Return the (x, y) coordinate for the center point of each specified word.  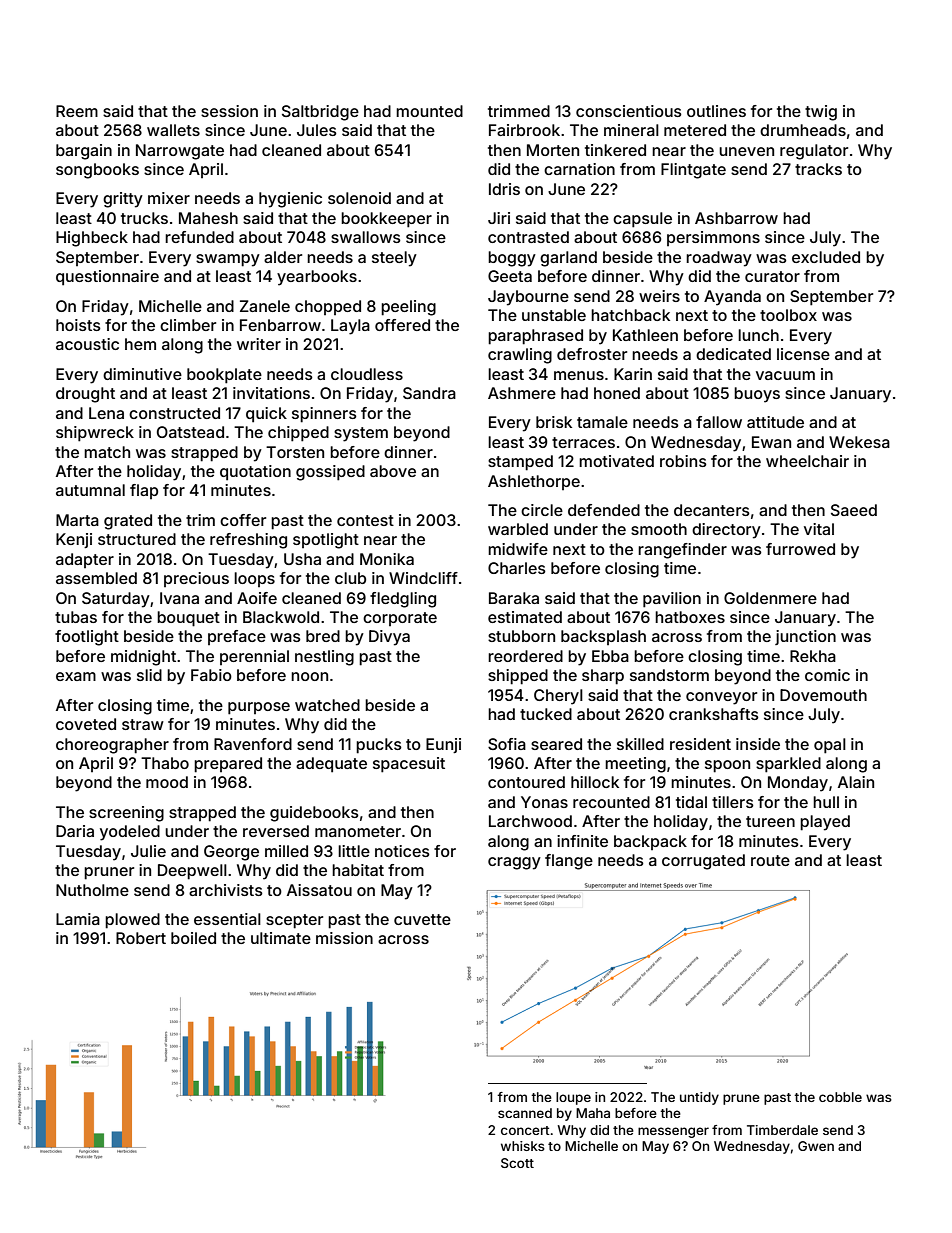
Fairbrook (524, 130)
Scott (517, 1163)
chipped (298, 434)
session (229, 111)
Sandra (429, 393)
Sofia (507, 744)
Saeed (854, 510)
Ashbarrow (736, 218)
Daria (75, 831)
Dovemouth (823, 695)
